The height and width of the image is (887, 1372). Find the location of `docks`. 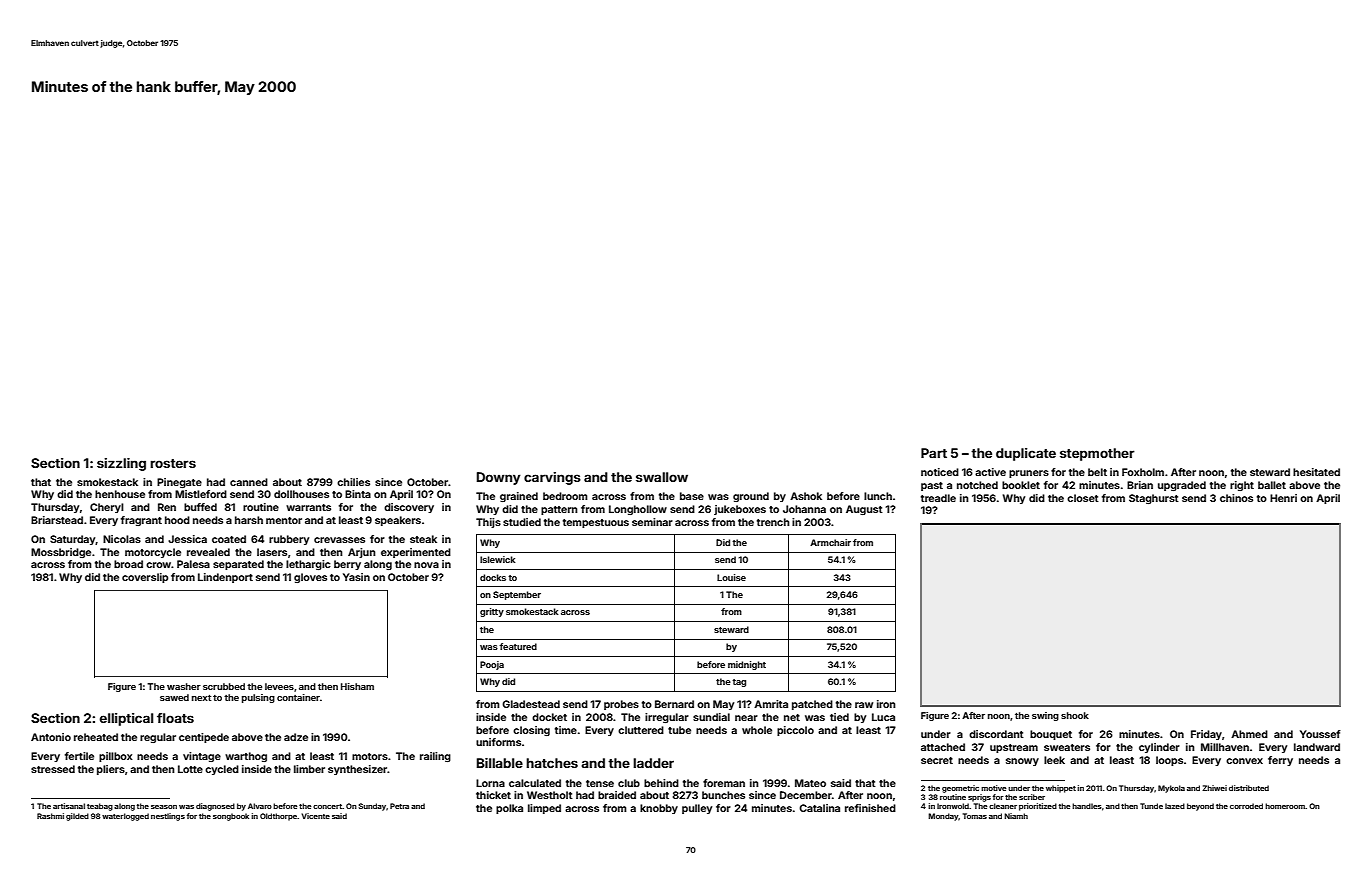

docks is located at coordinates (493, 577).
